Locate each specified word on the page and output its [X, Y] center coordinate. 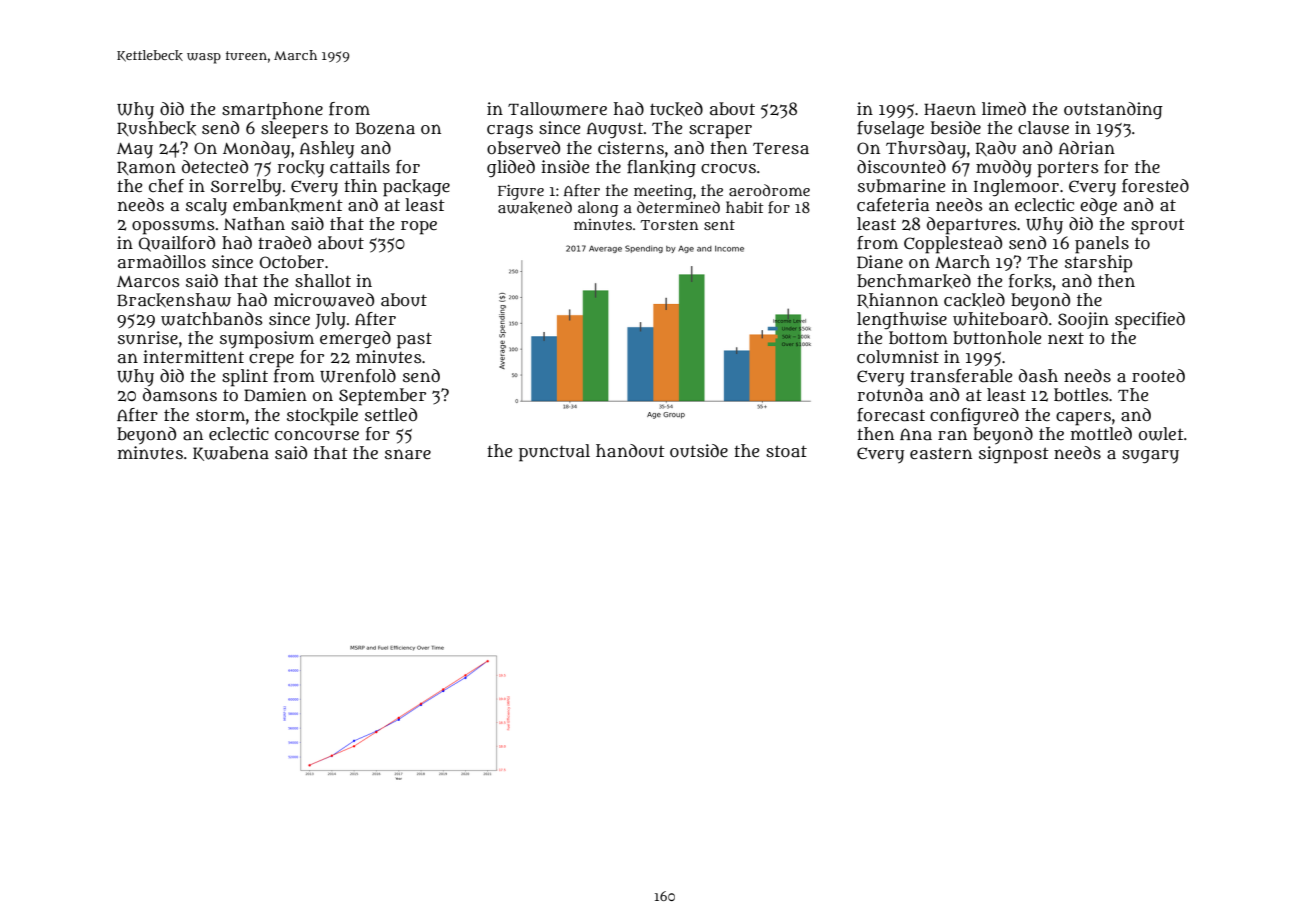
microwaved [324, 300]
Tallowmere [557, 109]
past [414, 340]
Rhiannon [897, 300]
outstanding [1113, 110]
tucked [676, 109]
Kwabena [231, 453]
